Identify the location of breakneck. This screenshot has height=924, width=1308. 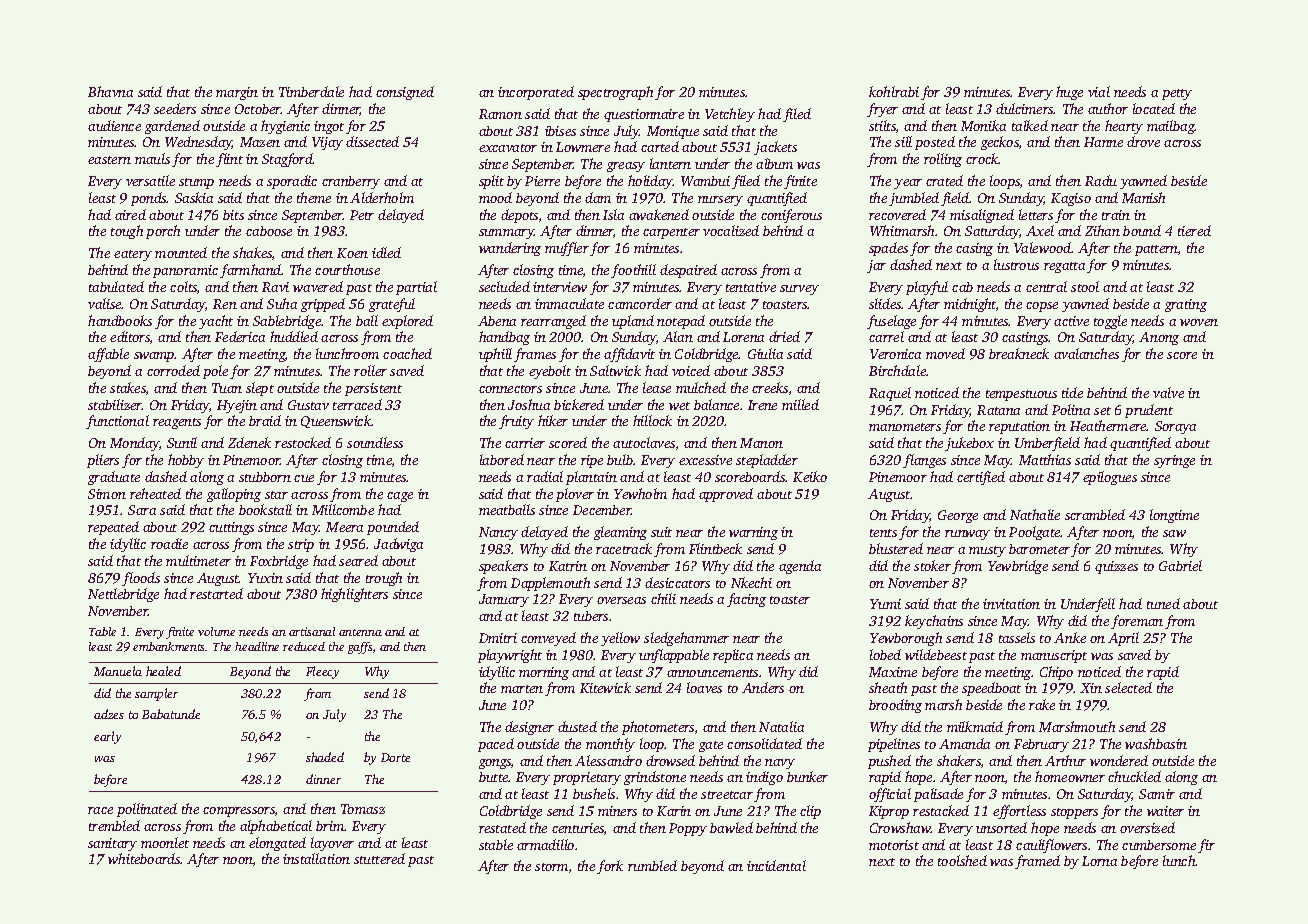
(1019, 353).
